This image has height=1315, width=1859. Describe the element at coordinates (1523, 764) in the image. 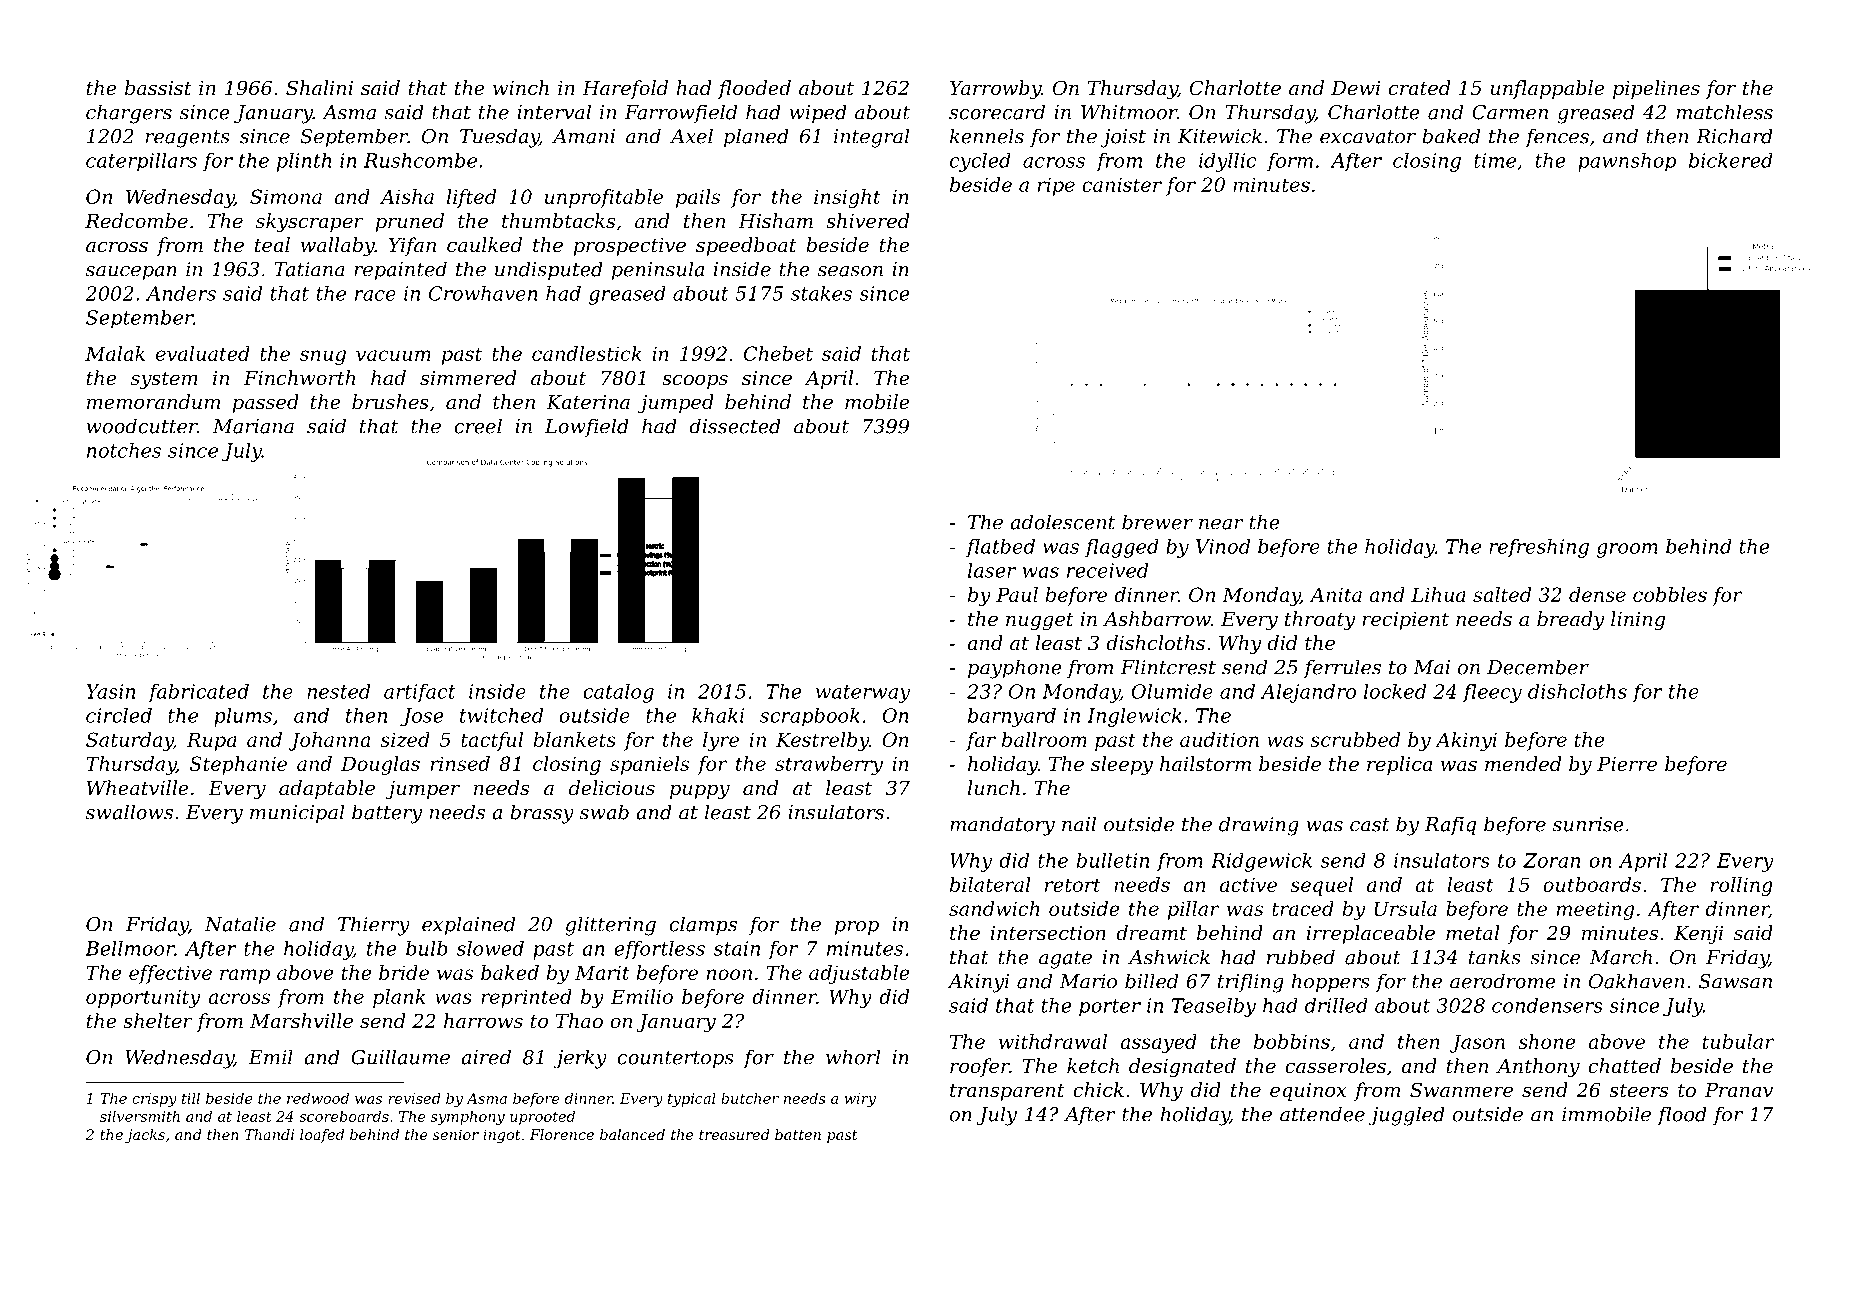

I see `mended` at that location.
